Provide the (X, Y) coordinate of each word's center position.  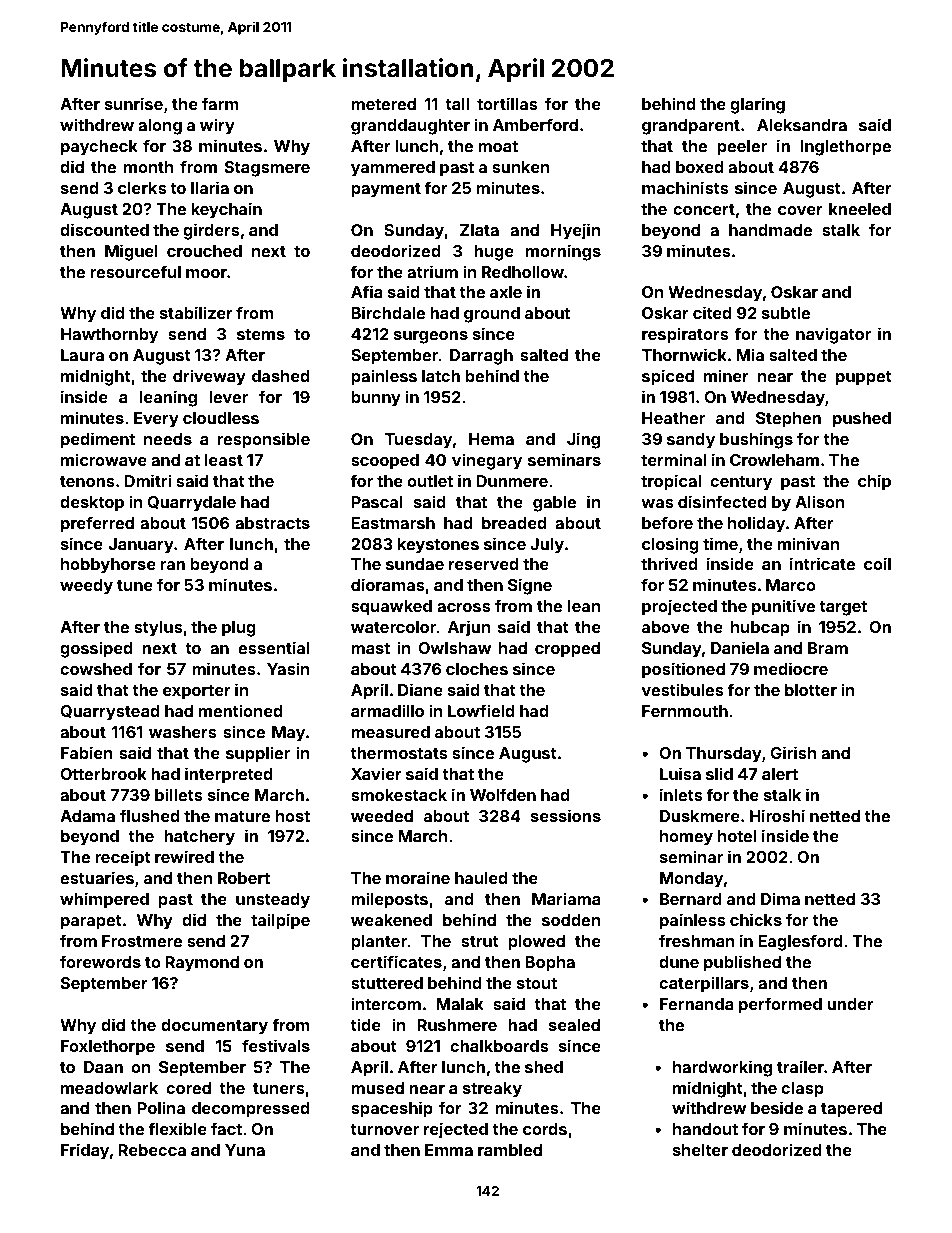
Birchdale (388, 312)
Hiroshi (777, 815)
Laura (82, 355)
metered (383, 104)
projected (679, 607)
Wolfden (503, 794)
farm (220, 103)
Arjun (469, 628)
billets (179, 794)
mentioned (241, 710)
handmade (770, 230)
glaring (757, 105)
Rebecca (152, 1150)
